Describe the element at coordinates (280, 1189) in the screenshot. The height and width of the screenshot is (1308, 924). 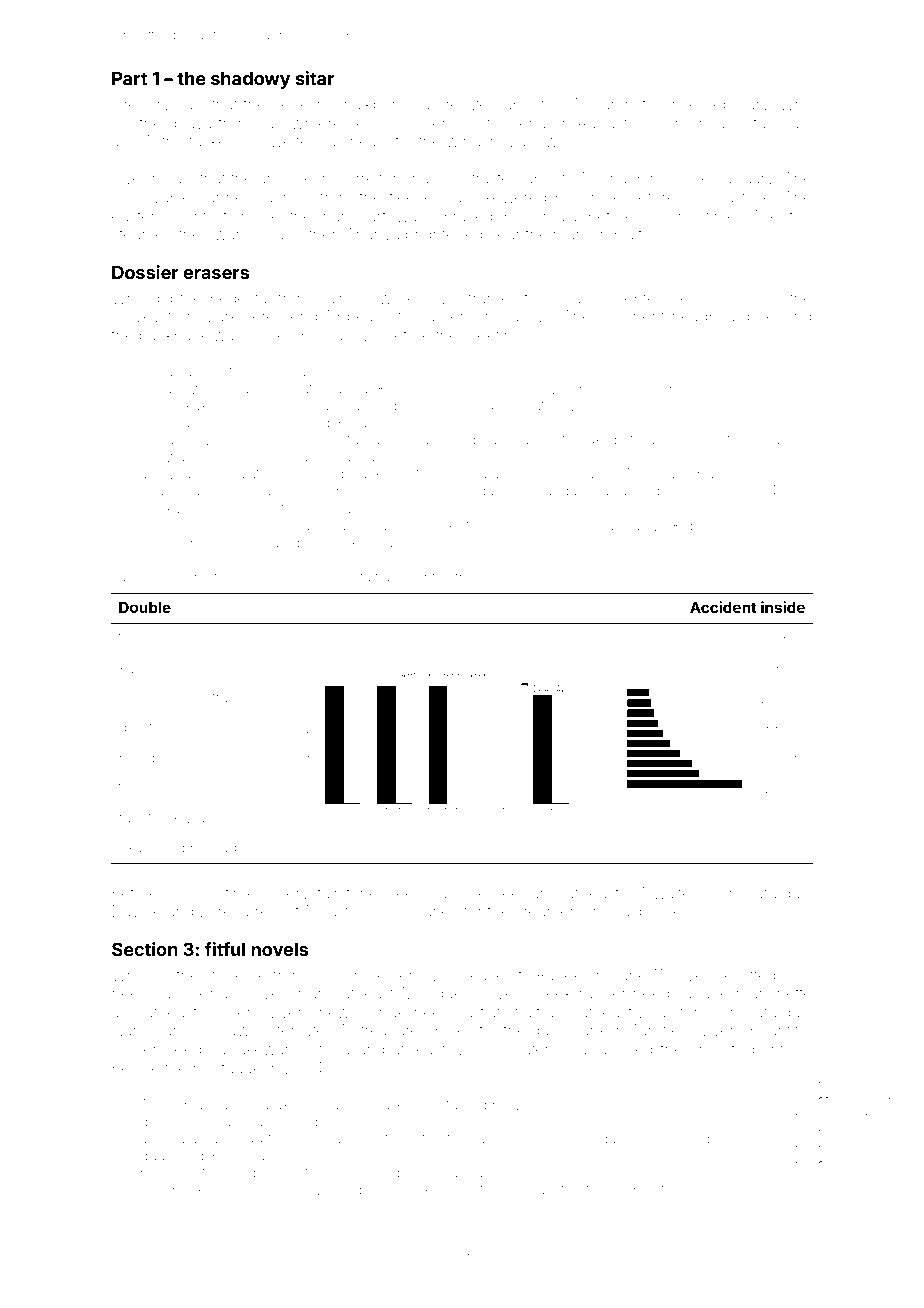
I see `belts` at that location.
